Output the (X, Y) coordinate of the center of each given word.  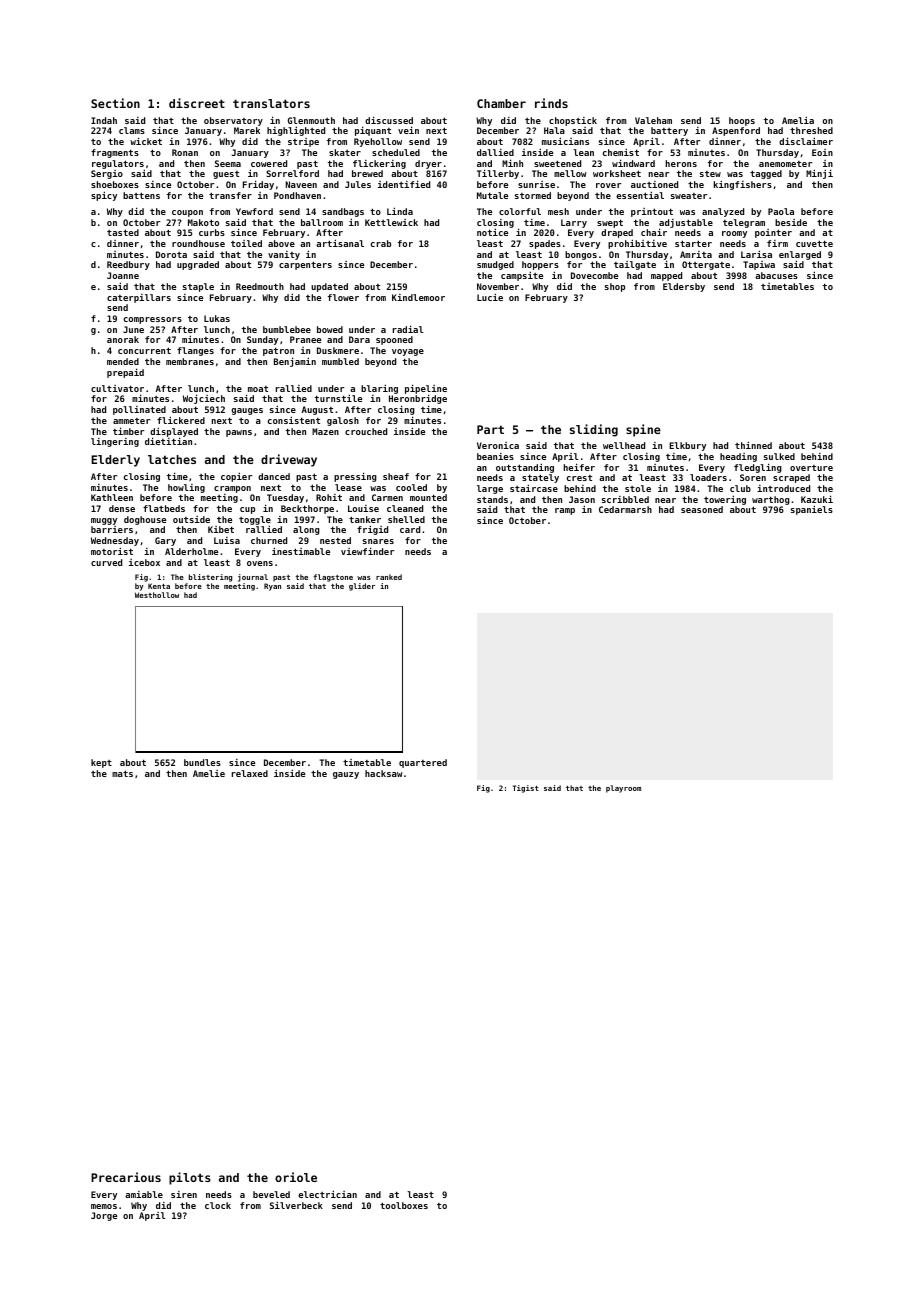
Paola (781, 211)
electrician (327, 1194)
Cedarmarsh (625, 509)
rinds (551, 103)
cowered (269, 163)
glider (362, 587)
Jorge (104, 1216)
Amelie (209, 773)
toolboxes (404, 1205)
